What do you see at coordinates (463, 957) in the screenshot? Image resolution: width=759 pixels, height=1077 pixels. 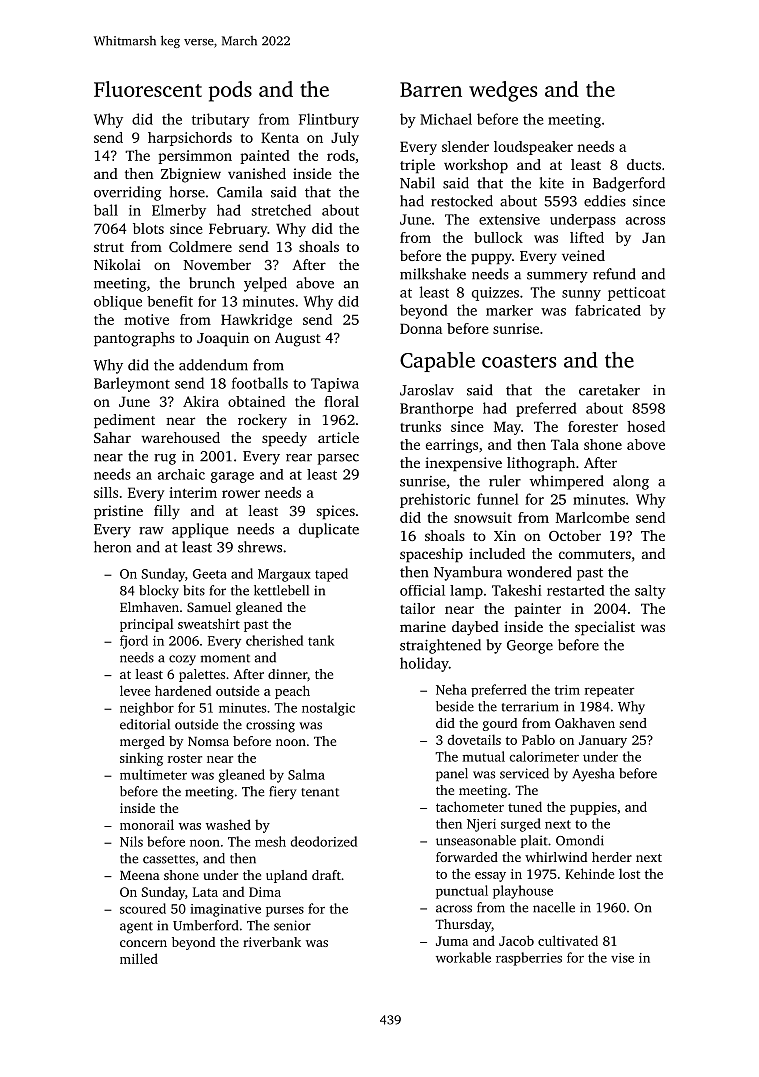 I see `workable` at bounding box center [463, 957].
